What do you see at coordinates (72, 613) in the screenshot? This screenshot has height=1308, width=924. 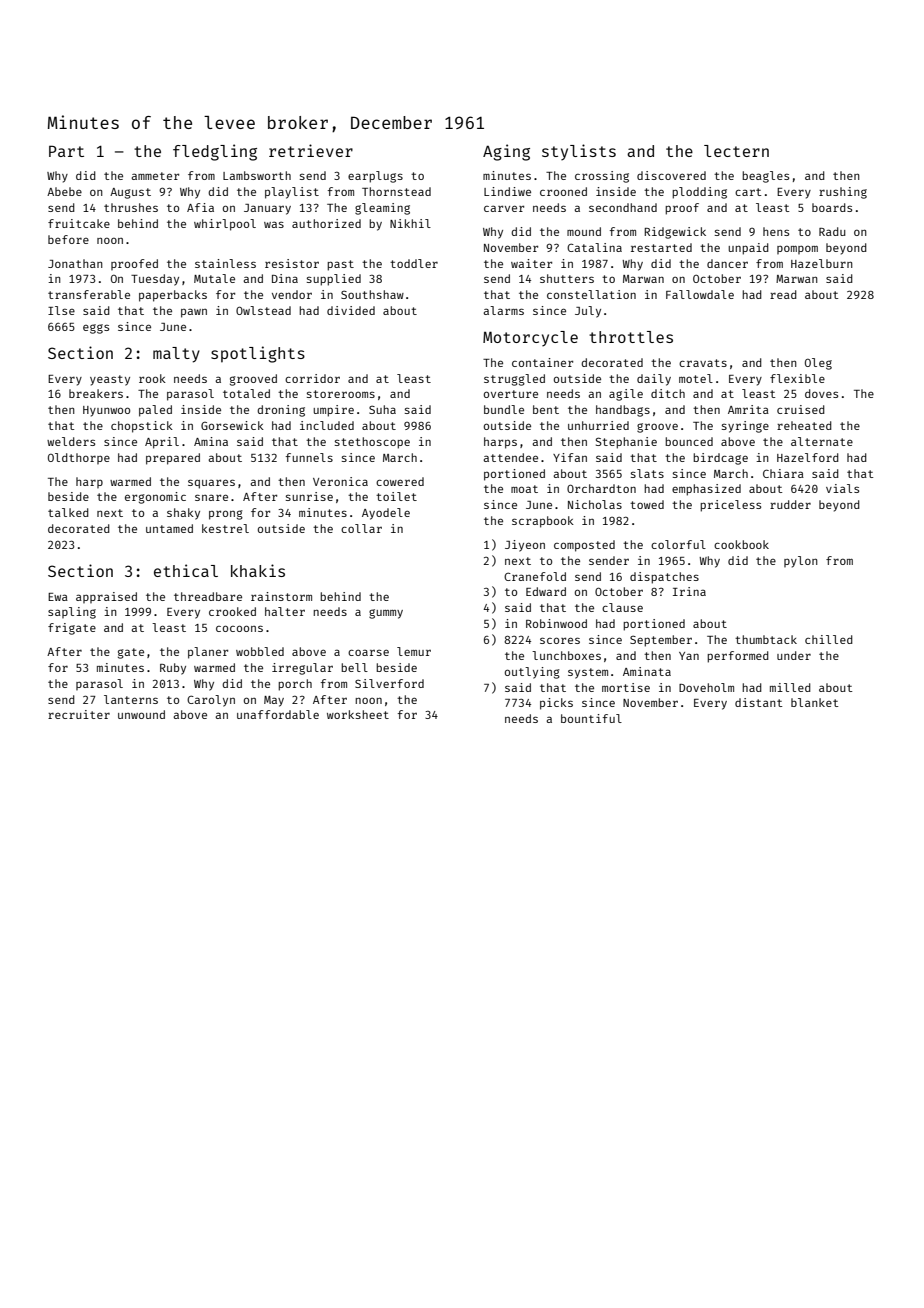 I see `sapling` at bounding box center [72, 613].
